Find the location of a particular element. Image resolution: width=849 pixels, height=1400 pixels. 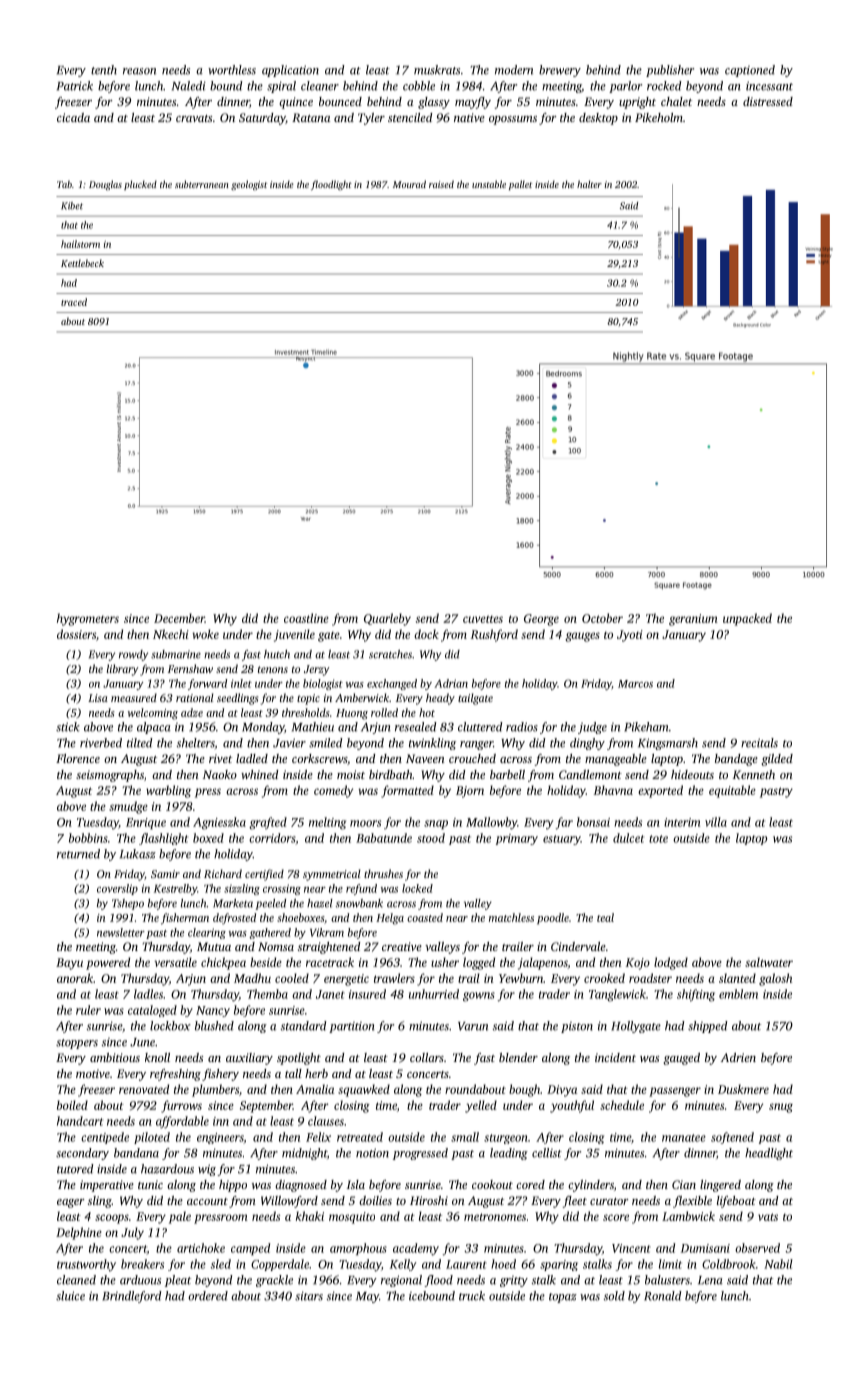

cuvettes is located at coordinates (483, 619).
